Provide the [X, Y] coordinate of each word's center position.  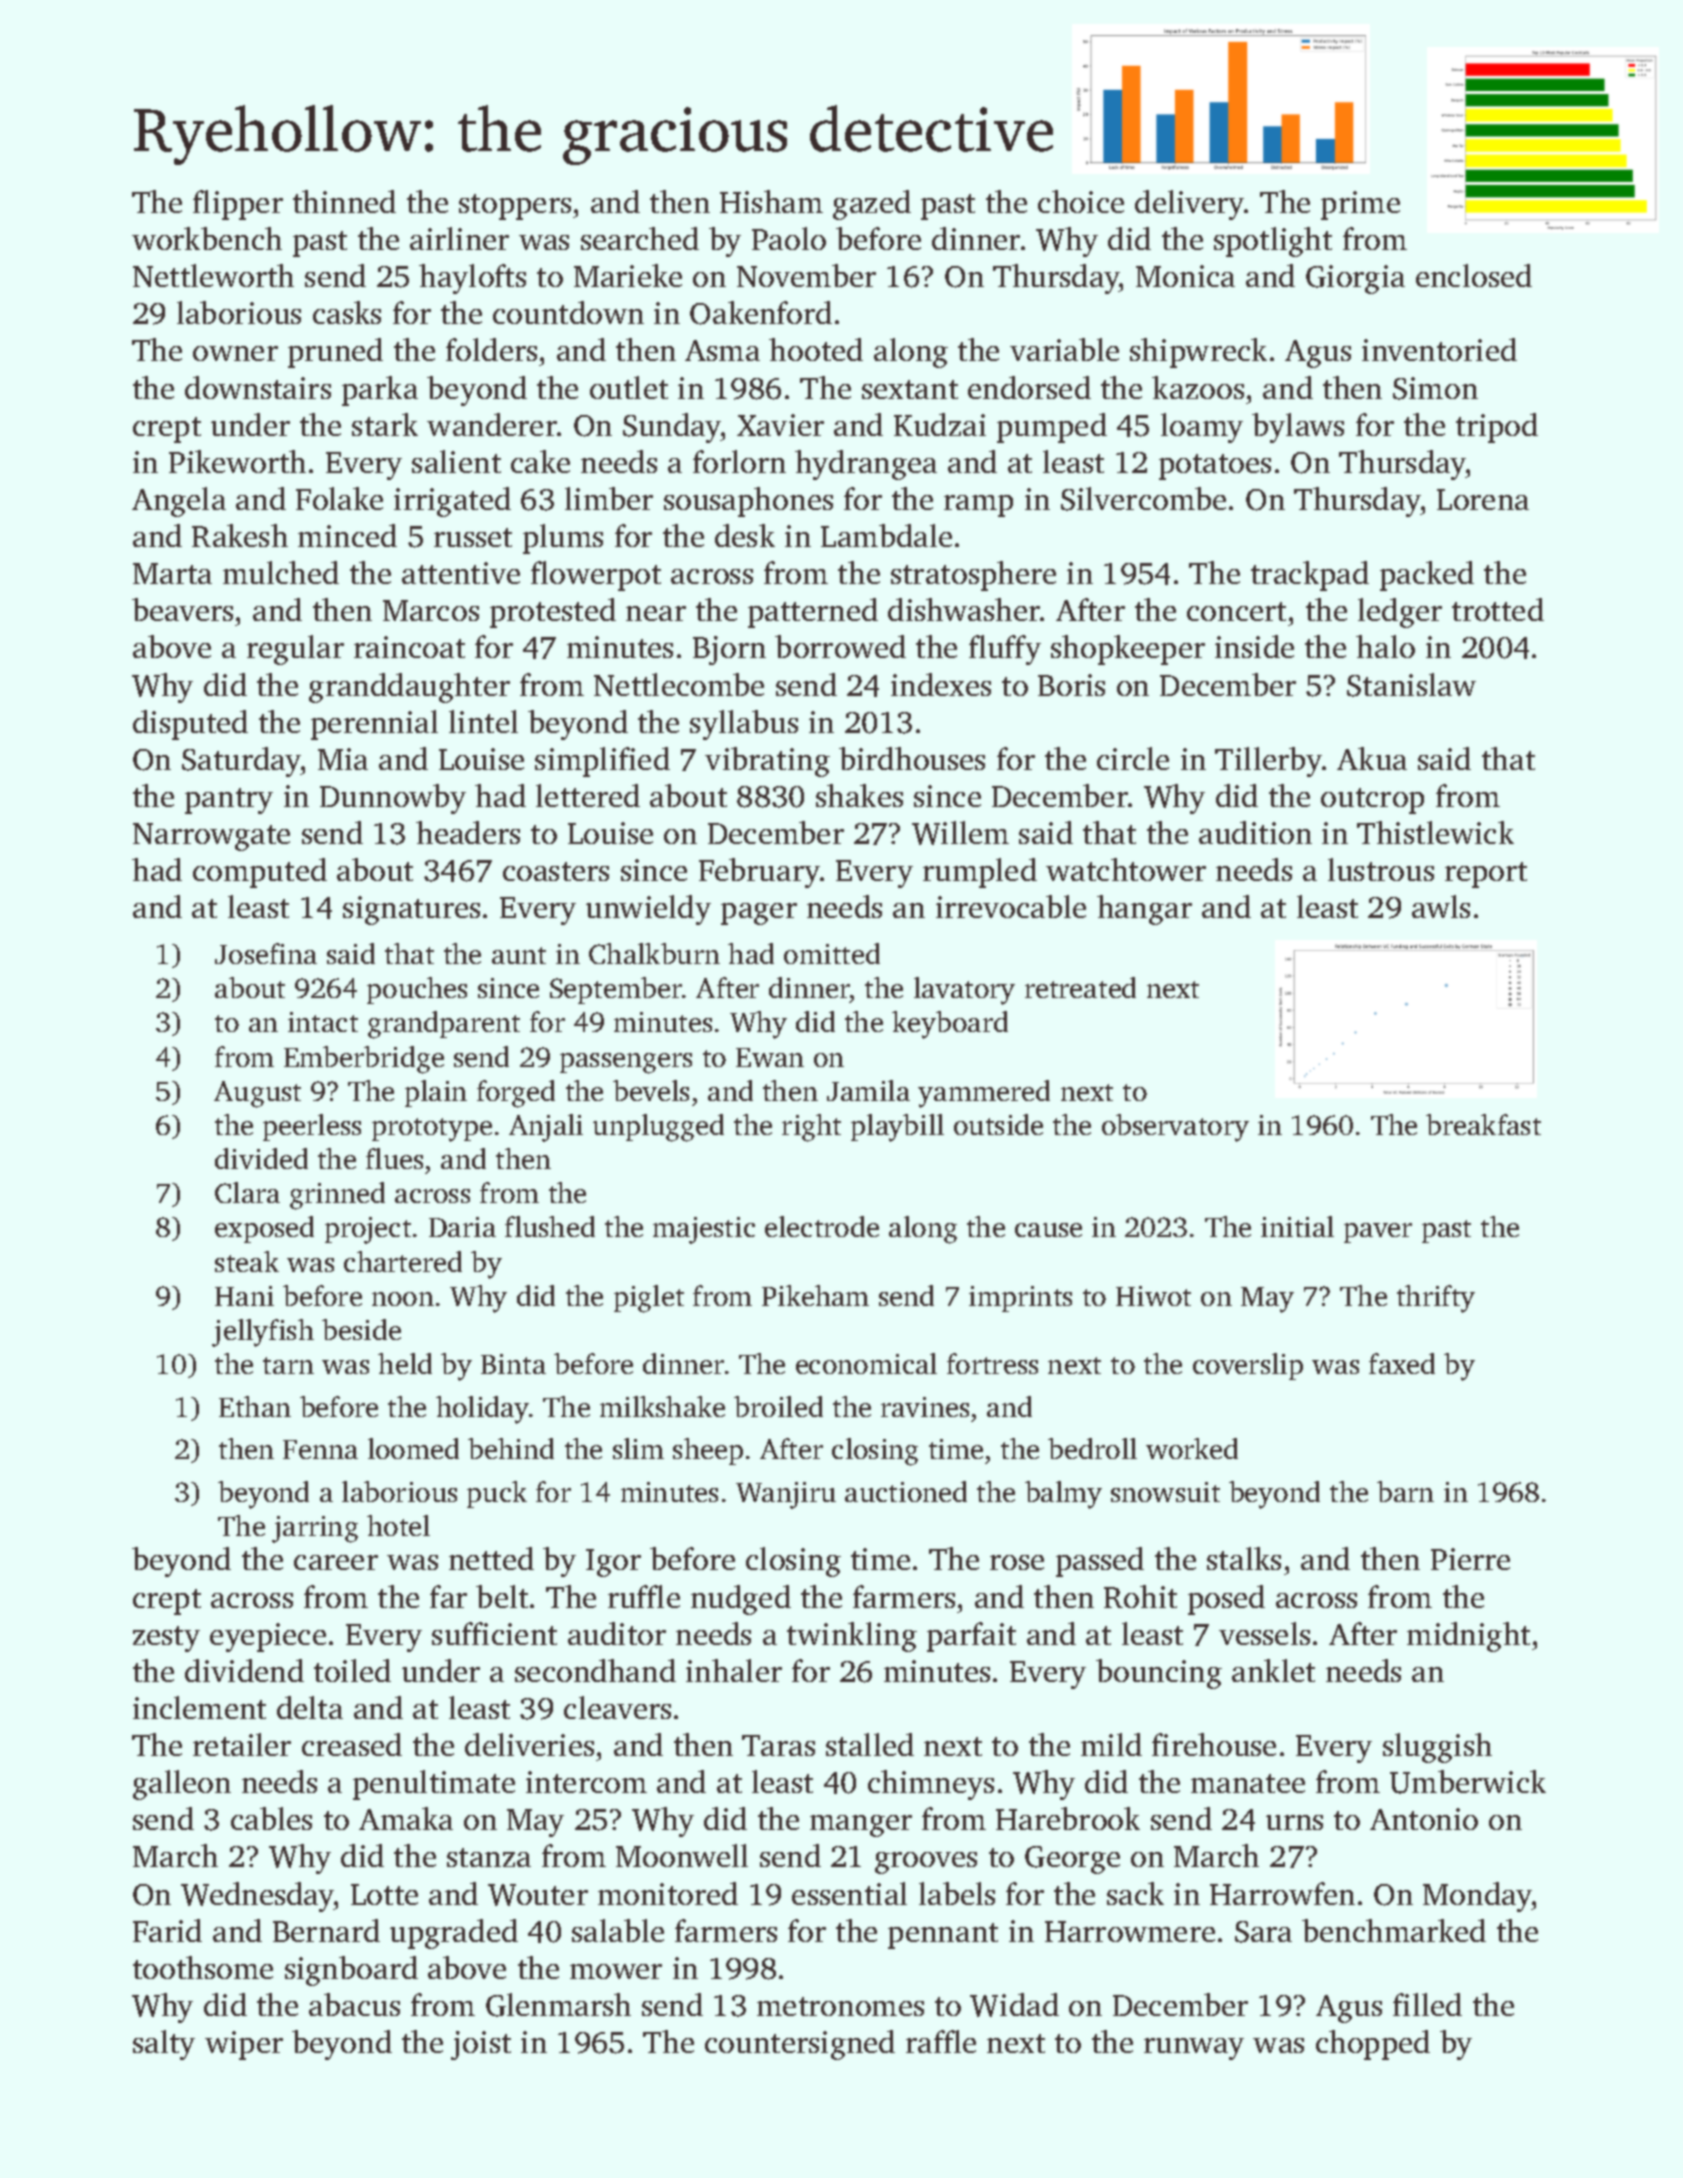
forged [516, 1094]
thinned [344, 201]
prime [1360, 205]
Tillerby [1268, 762]
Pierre [1470, 1559]
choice [1081, 201]
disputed [190, 725]
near [656, 613]
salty [164, 2045]
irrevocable [1011, 906]
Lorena [1483, 499]
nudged [741, 1600]
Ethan [255, 1406]
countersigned [800, 2045]
